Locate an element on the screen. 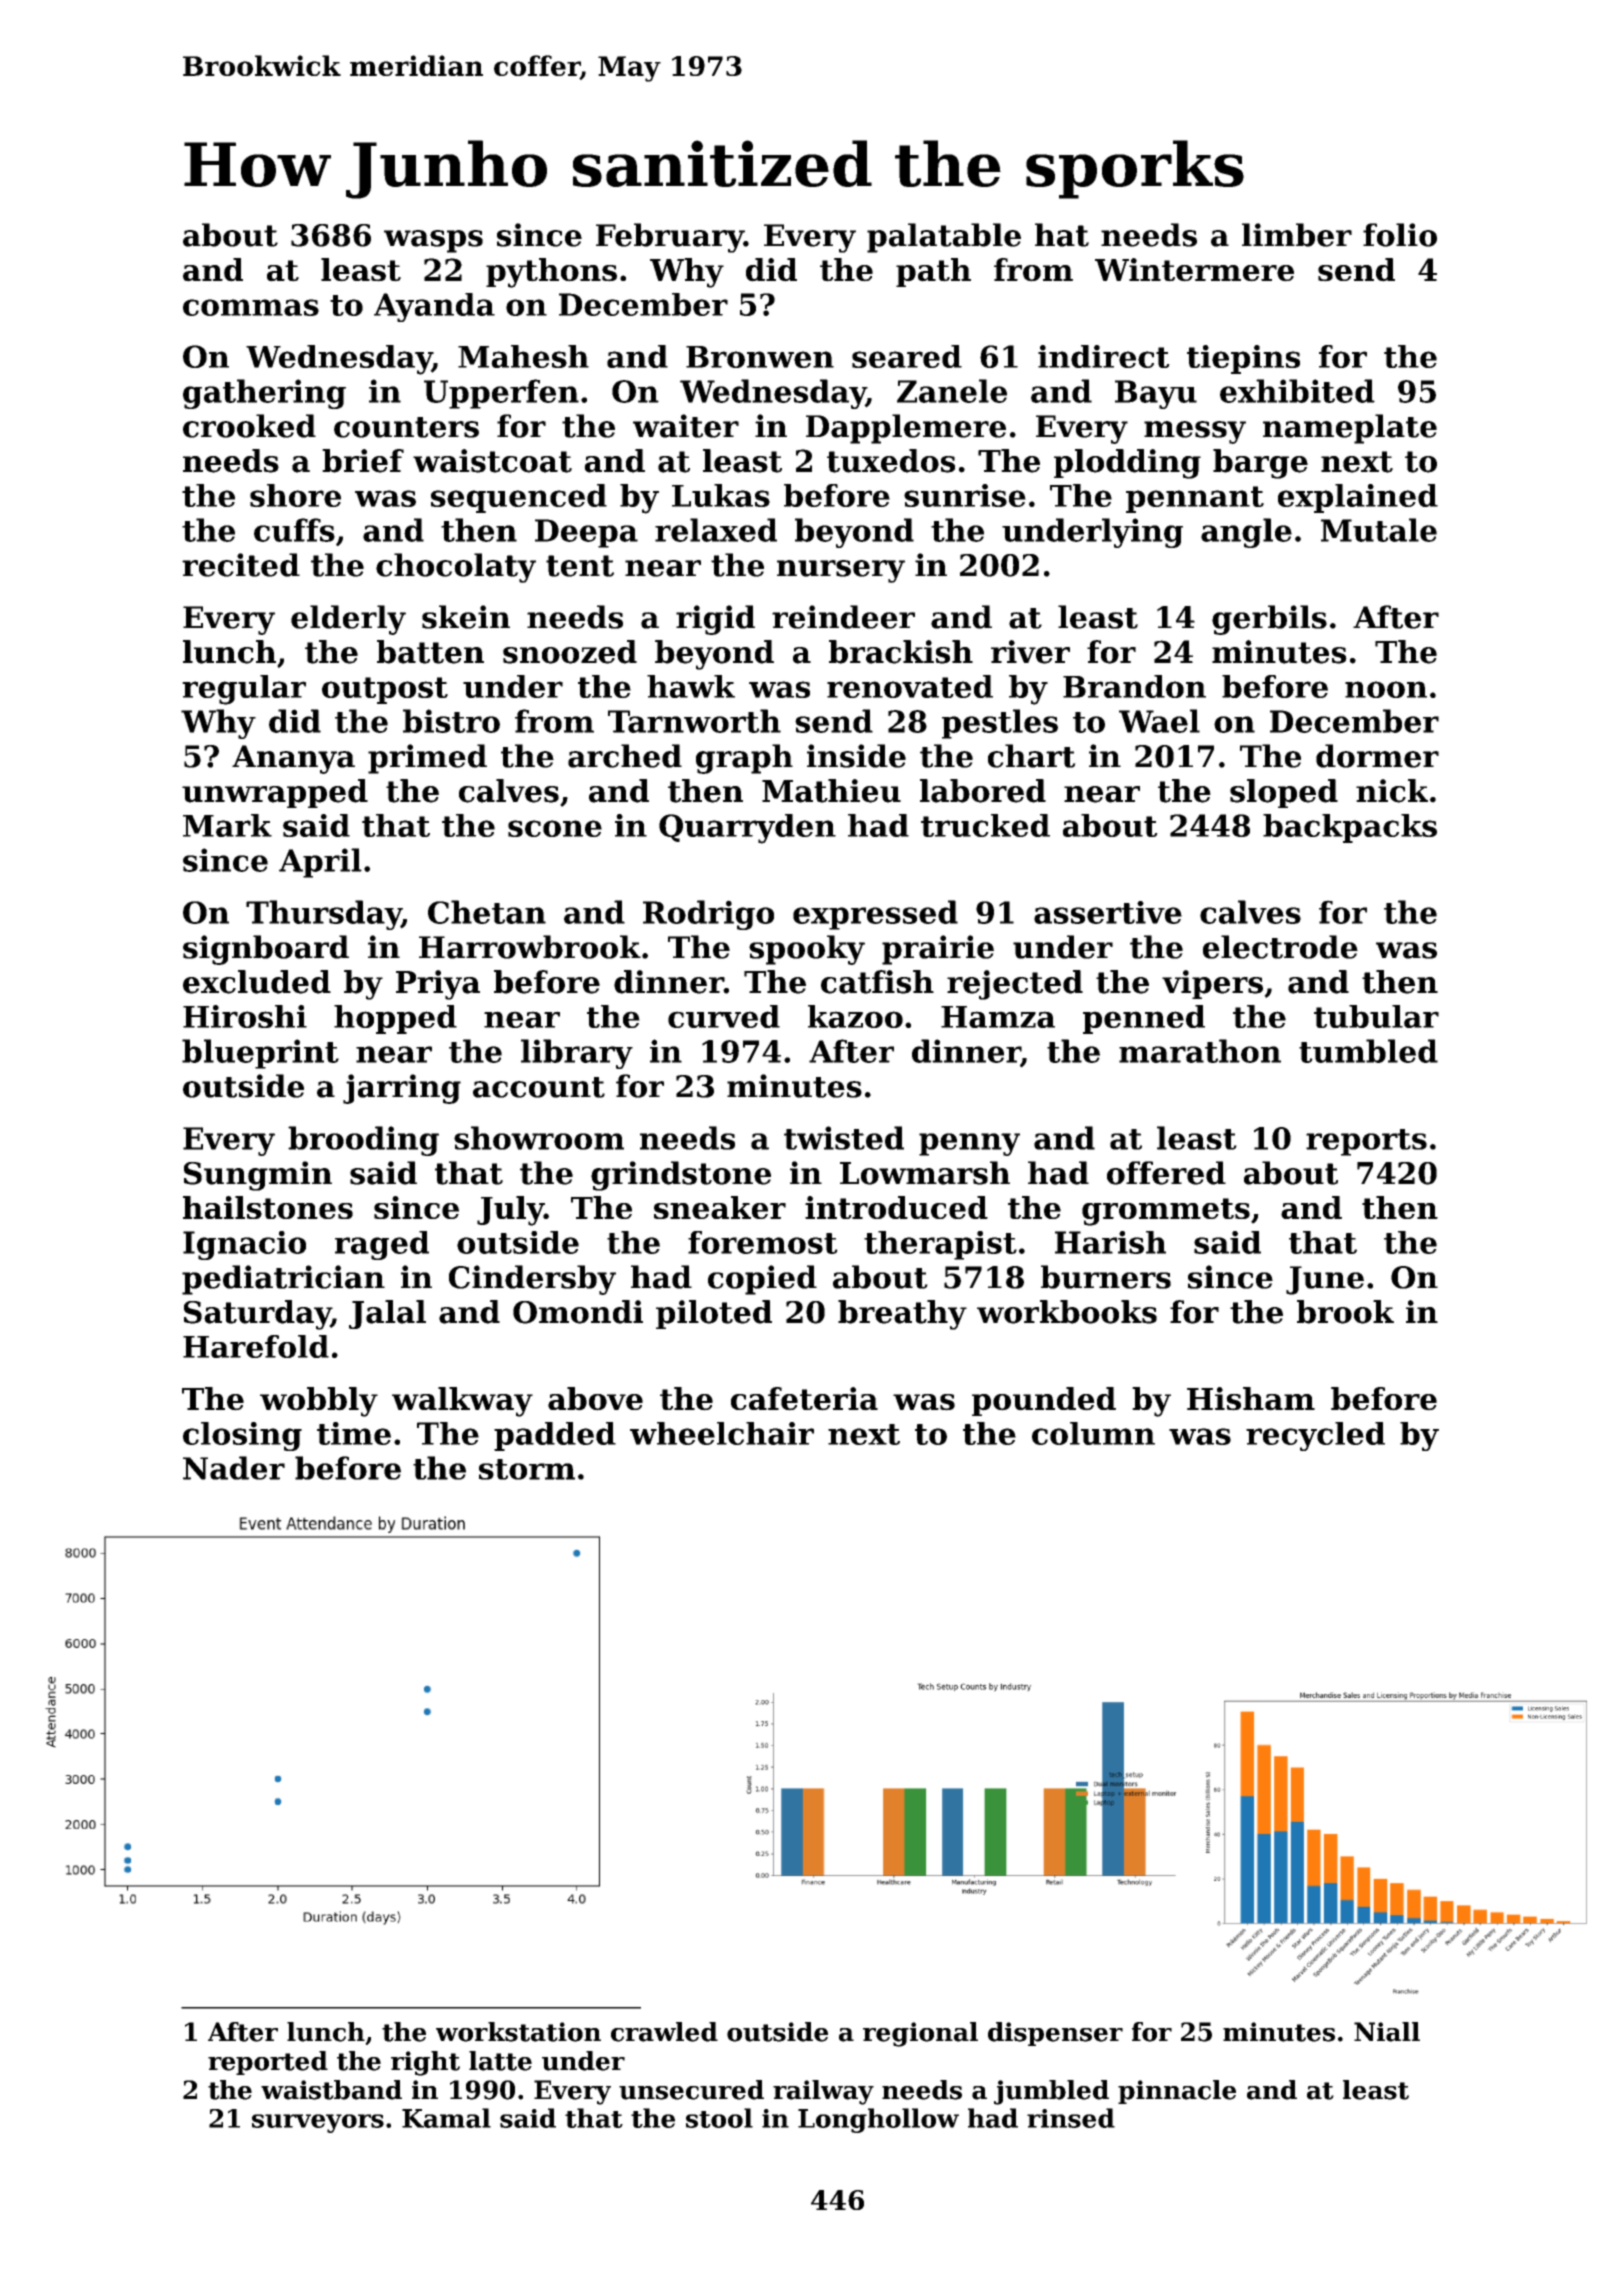 This screenshot has width=1620, height=2292. palatable is located at coordinates (944, 238).
